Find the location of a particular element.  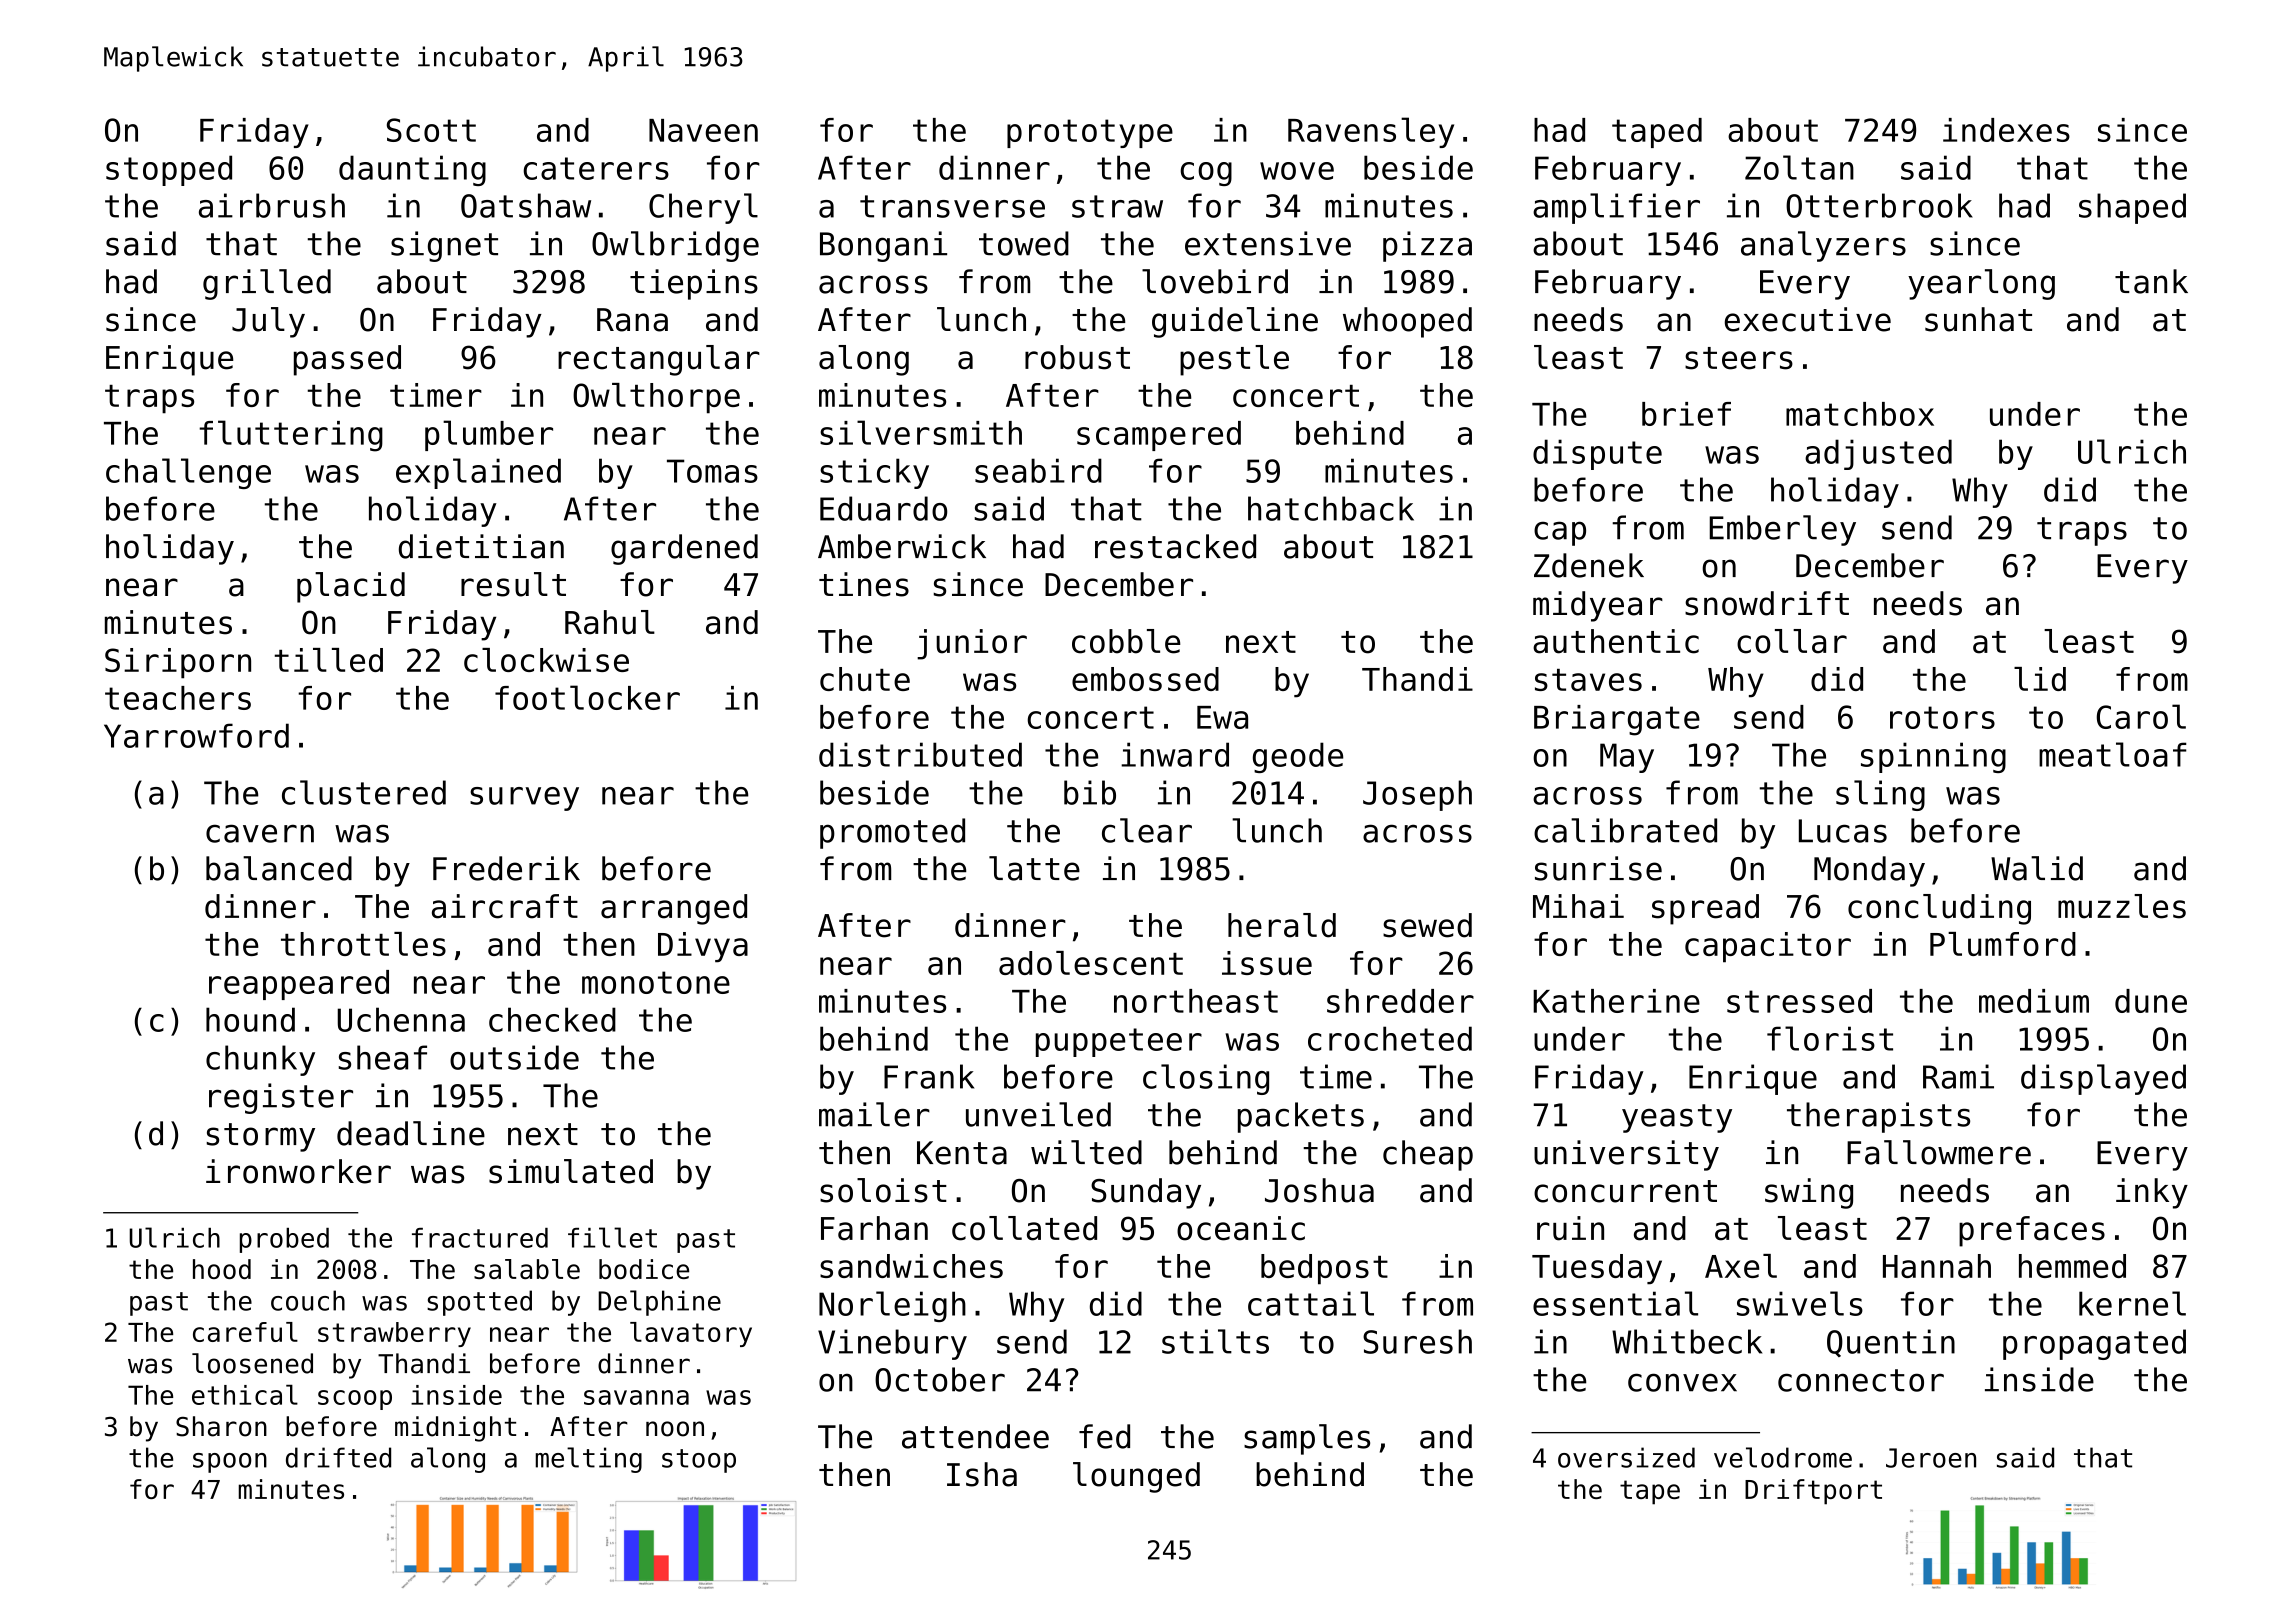

staves is located at coordinates (1588, 680).
